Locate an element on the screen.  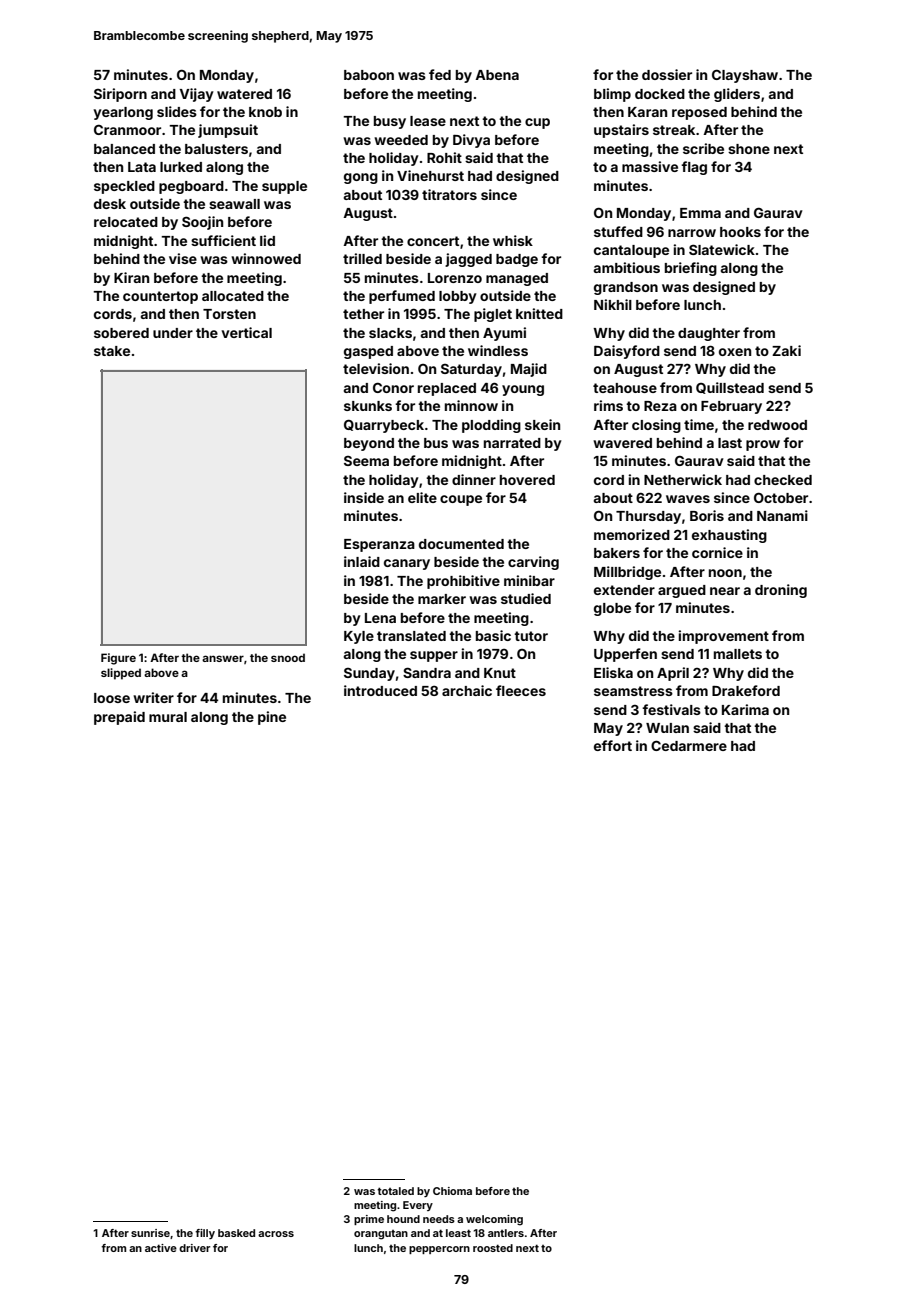
slacks is located at coordinates (390, 333).
